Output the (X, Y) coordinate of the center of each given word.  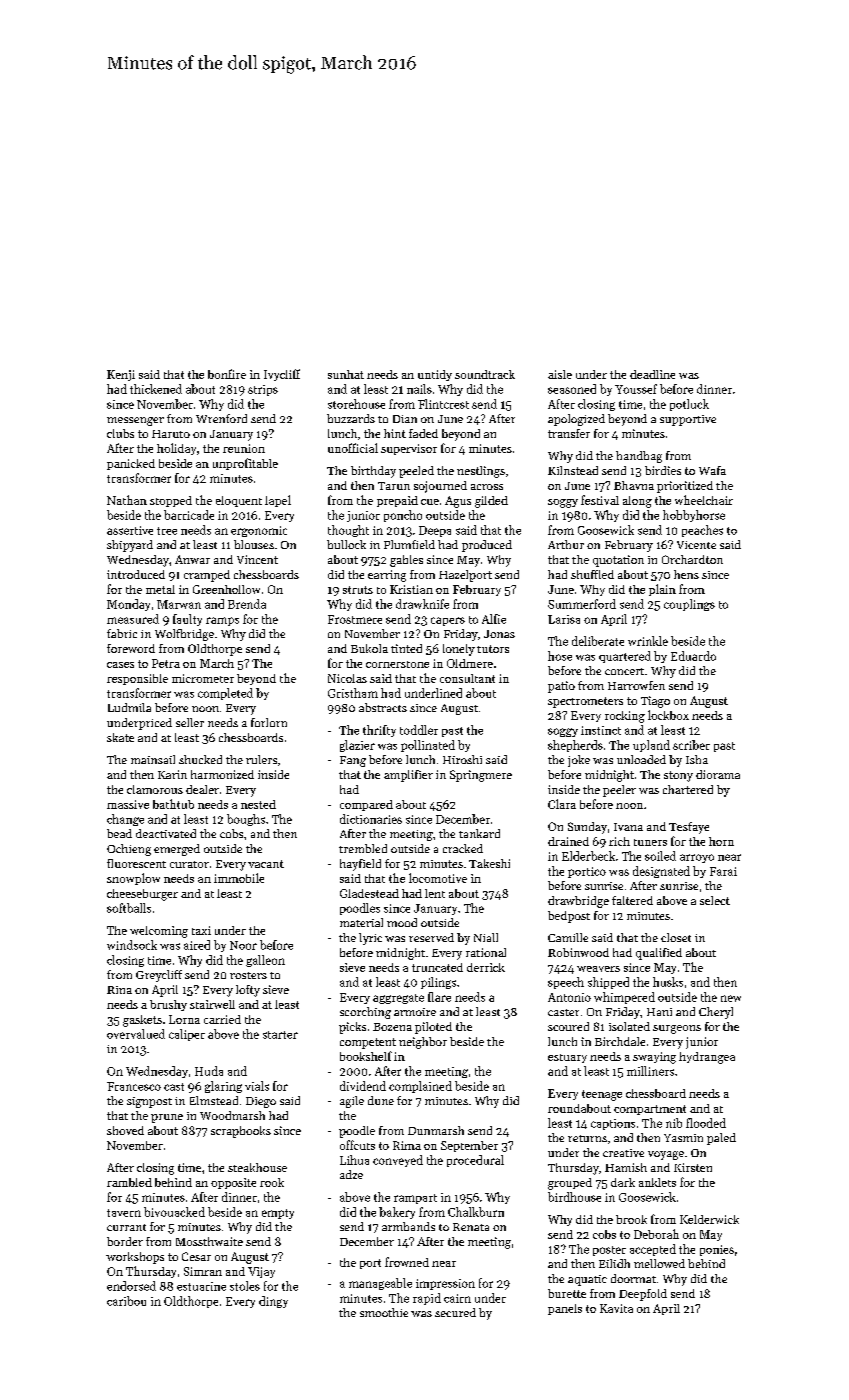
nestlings (481, 472)
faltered (632, 900)
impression (445, 1284)
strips (263, 390)
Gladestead (369, 893)
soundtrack (485, 374)
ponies (717, 1250)
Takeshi (489, 863)
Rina (119, 990)
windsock (132, 945)
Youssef (636, 389)
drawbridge (578, 902)
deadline (652, 374)
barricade (189, 515)
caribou (126, 1301)
